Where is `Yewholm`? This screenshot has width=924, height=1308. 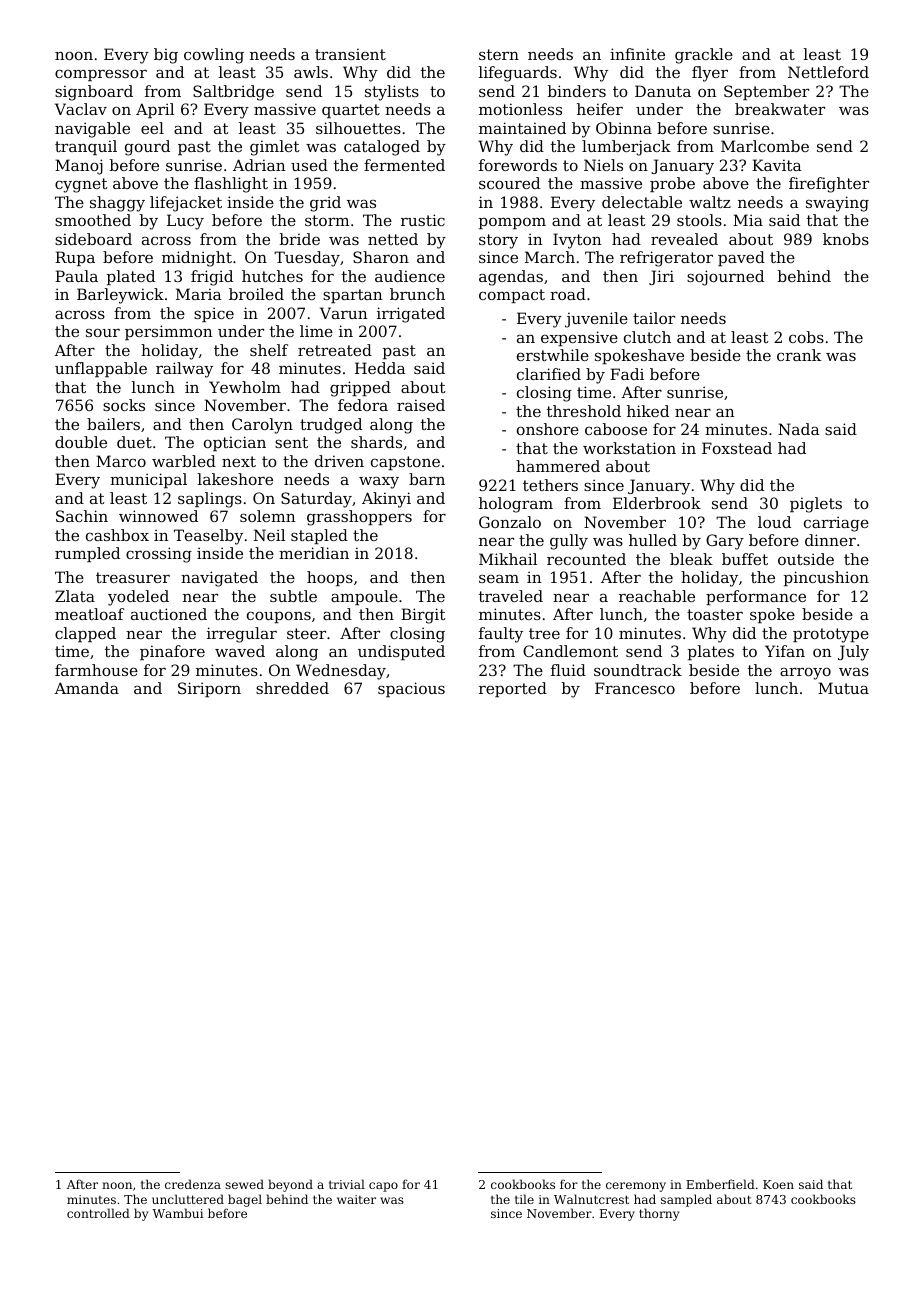
Yewholm is located at coordinates (245, 387).
